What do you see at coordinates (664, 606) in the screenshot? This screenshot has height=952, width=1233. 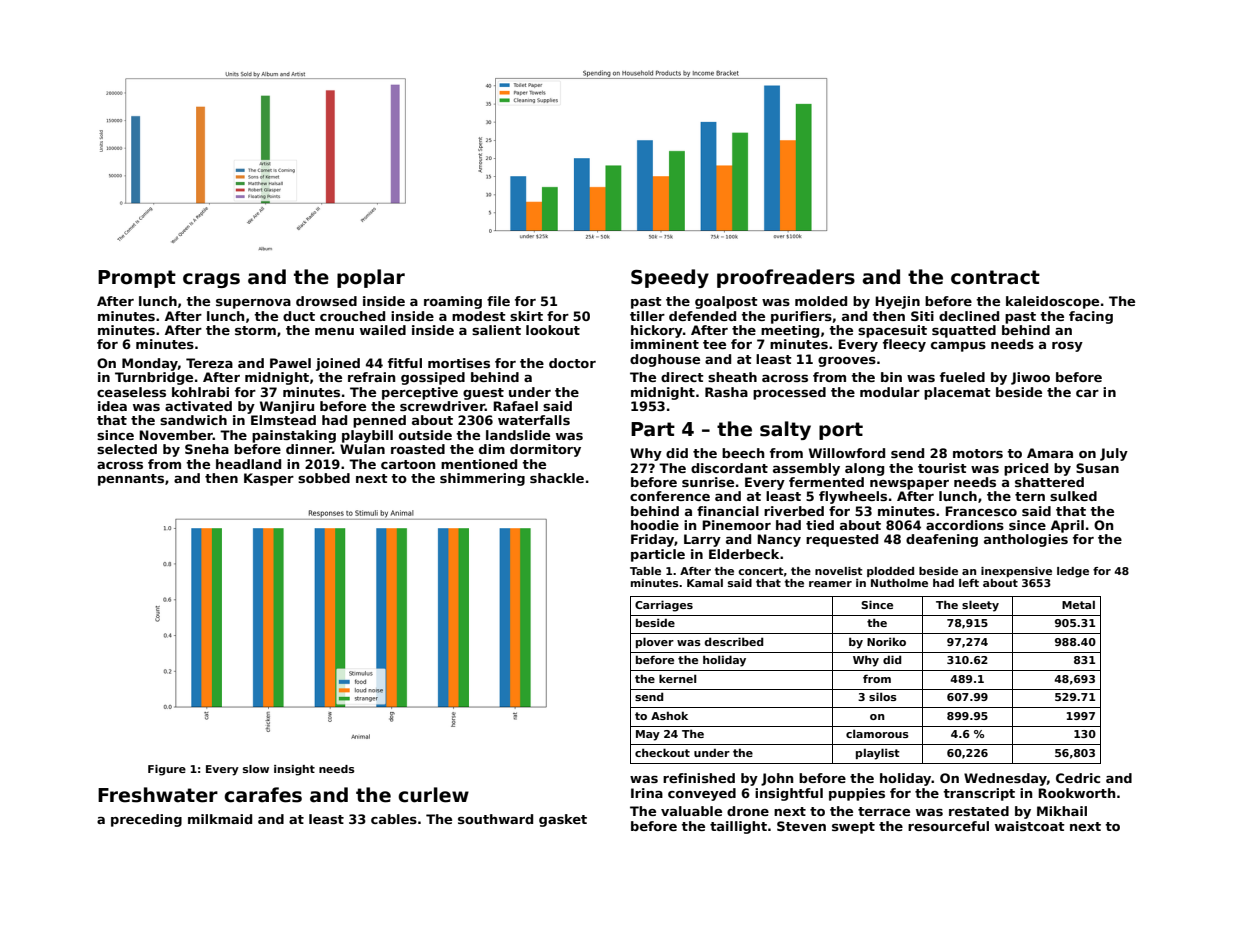 I see `Carriages` at bounding box center [664, 606].
